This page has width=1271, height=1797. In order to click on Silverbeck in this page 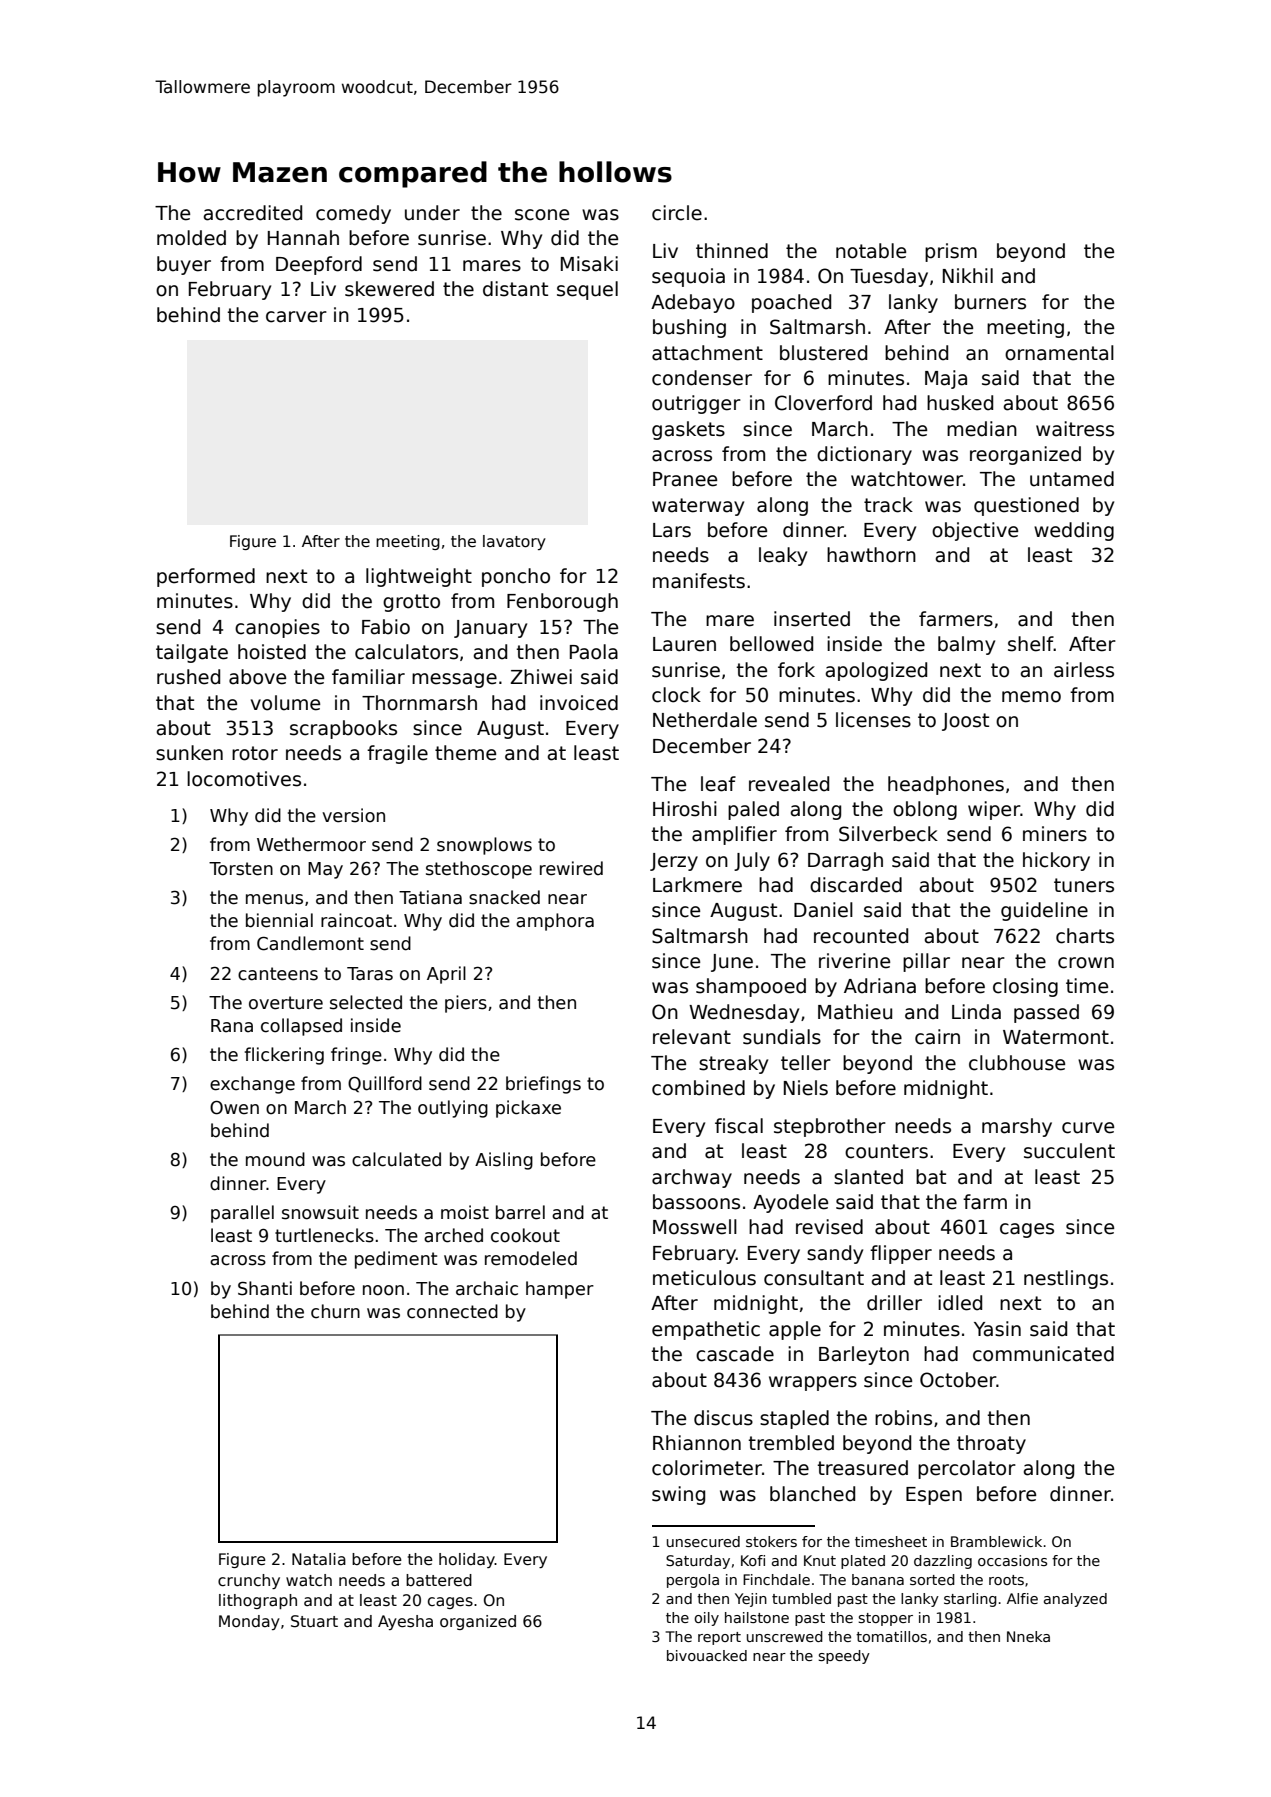, I will do `click(888, 834)`.
